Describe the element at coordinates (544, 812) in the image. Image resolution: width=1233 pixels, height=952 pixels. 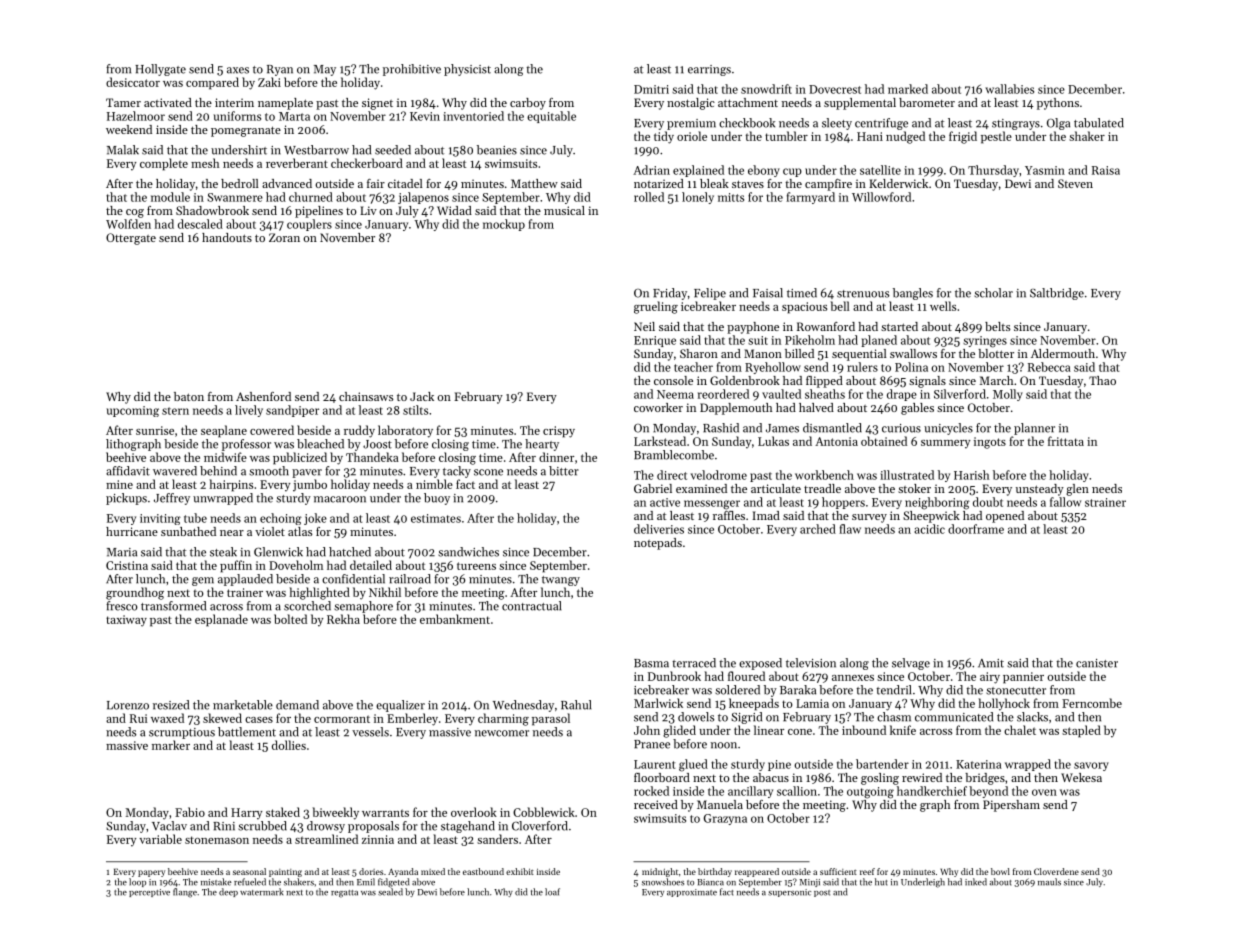
I see `Cobblewick` at that location.
